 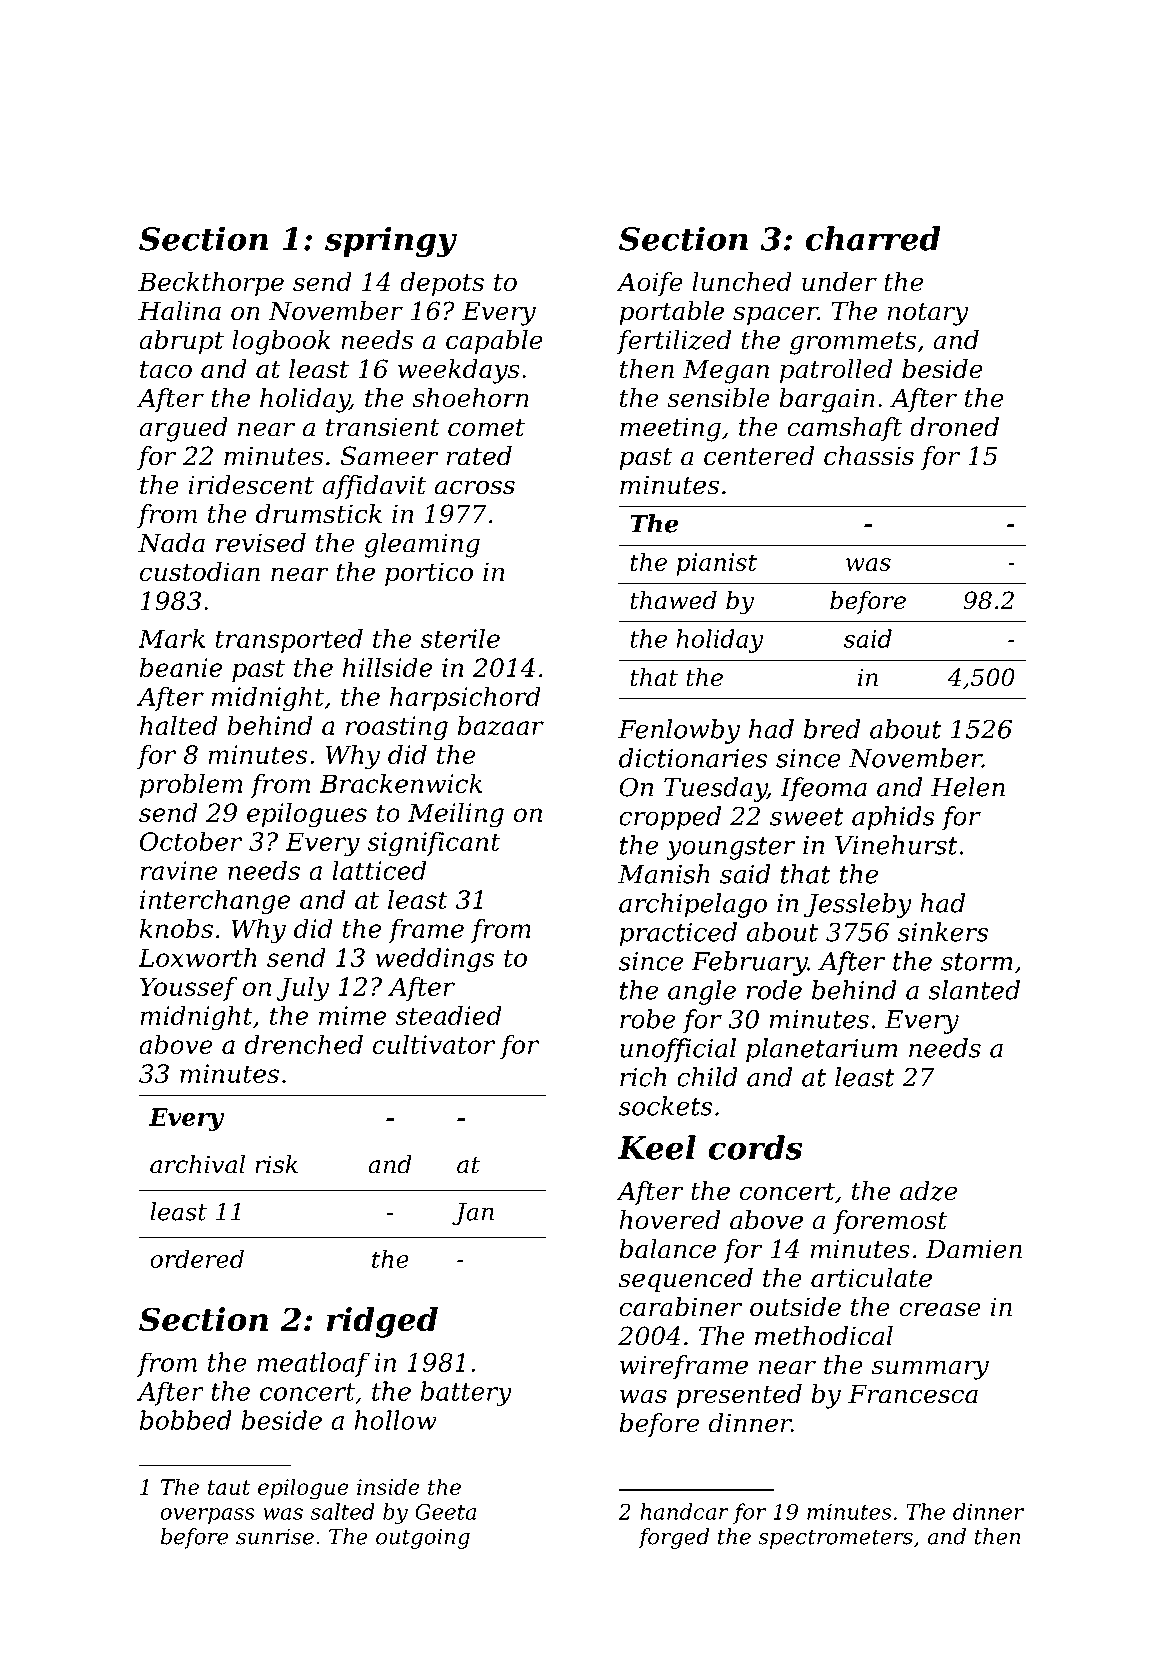 I want to click on Geeta, so click(x=445, y=1512).
